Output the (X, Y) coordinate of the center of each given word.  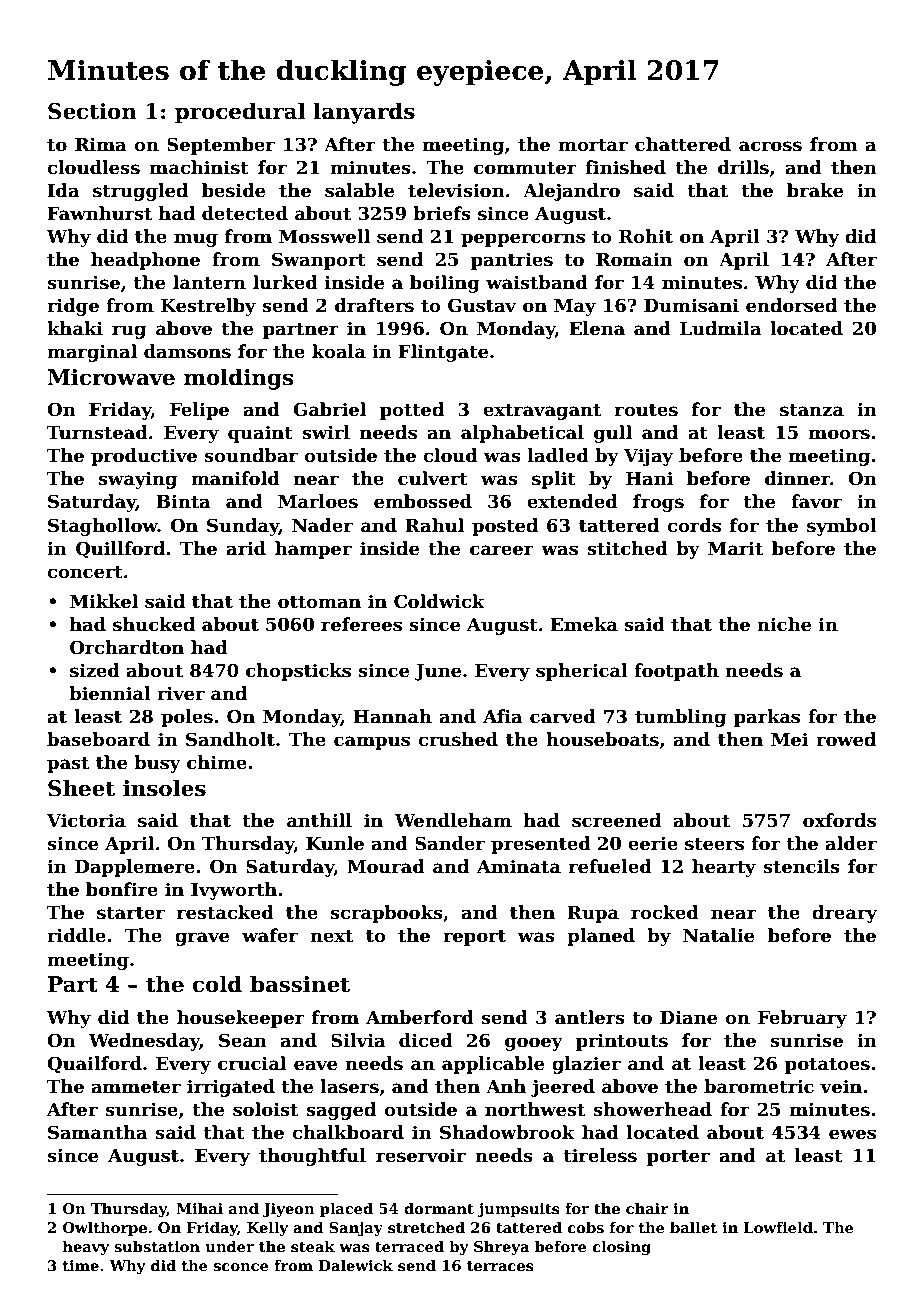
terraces (500, 1266)
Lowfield (778, 1227)
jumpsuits (519, 1210)
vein (841, 1086)
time (81, 1265)
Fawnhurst (100, 213)
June (438, 672)
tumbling (680, 718)
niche (784, 624)
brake (815, 190)
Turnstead (97, 432)
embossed (423, 501)
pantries (512, 261)
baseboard (98, 739)
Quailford (94, 1065)
